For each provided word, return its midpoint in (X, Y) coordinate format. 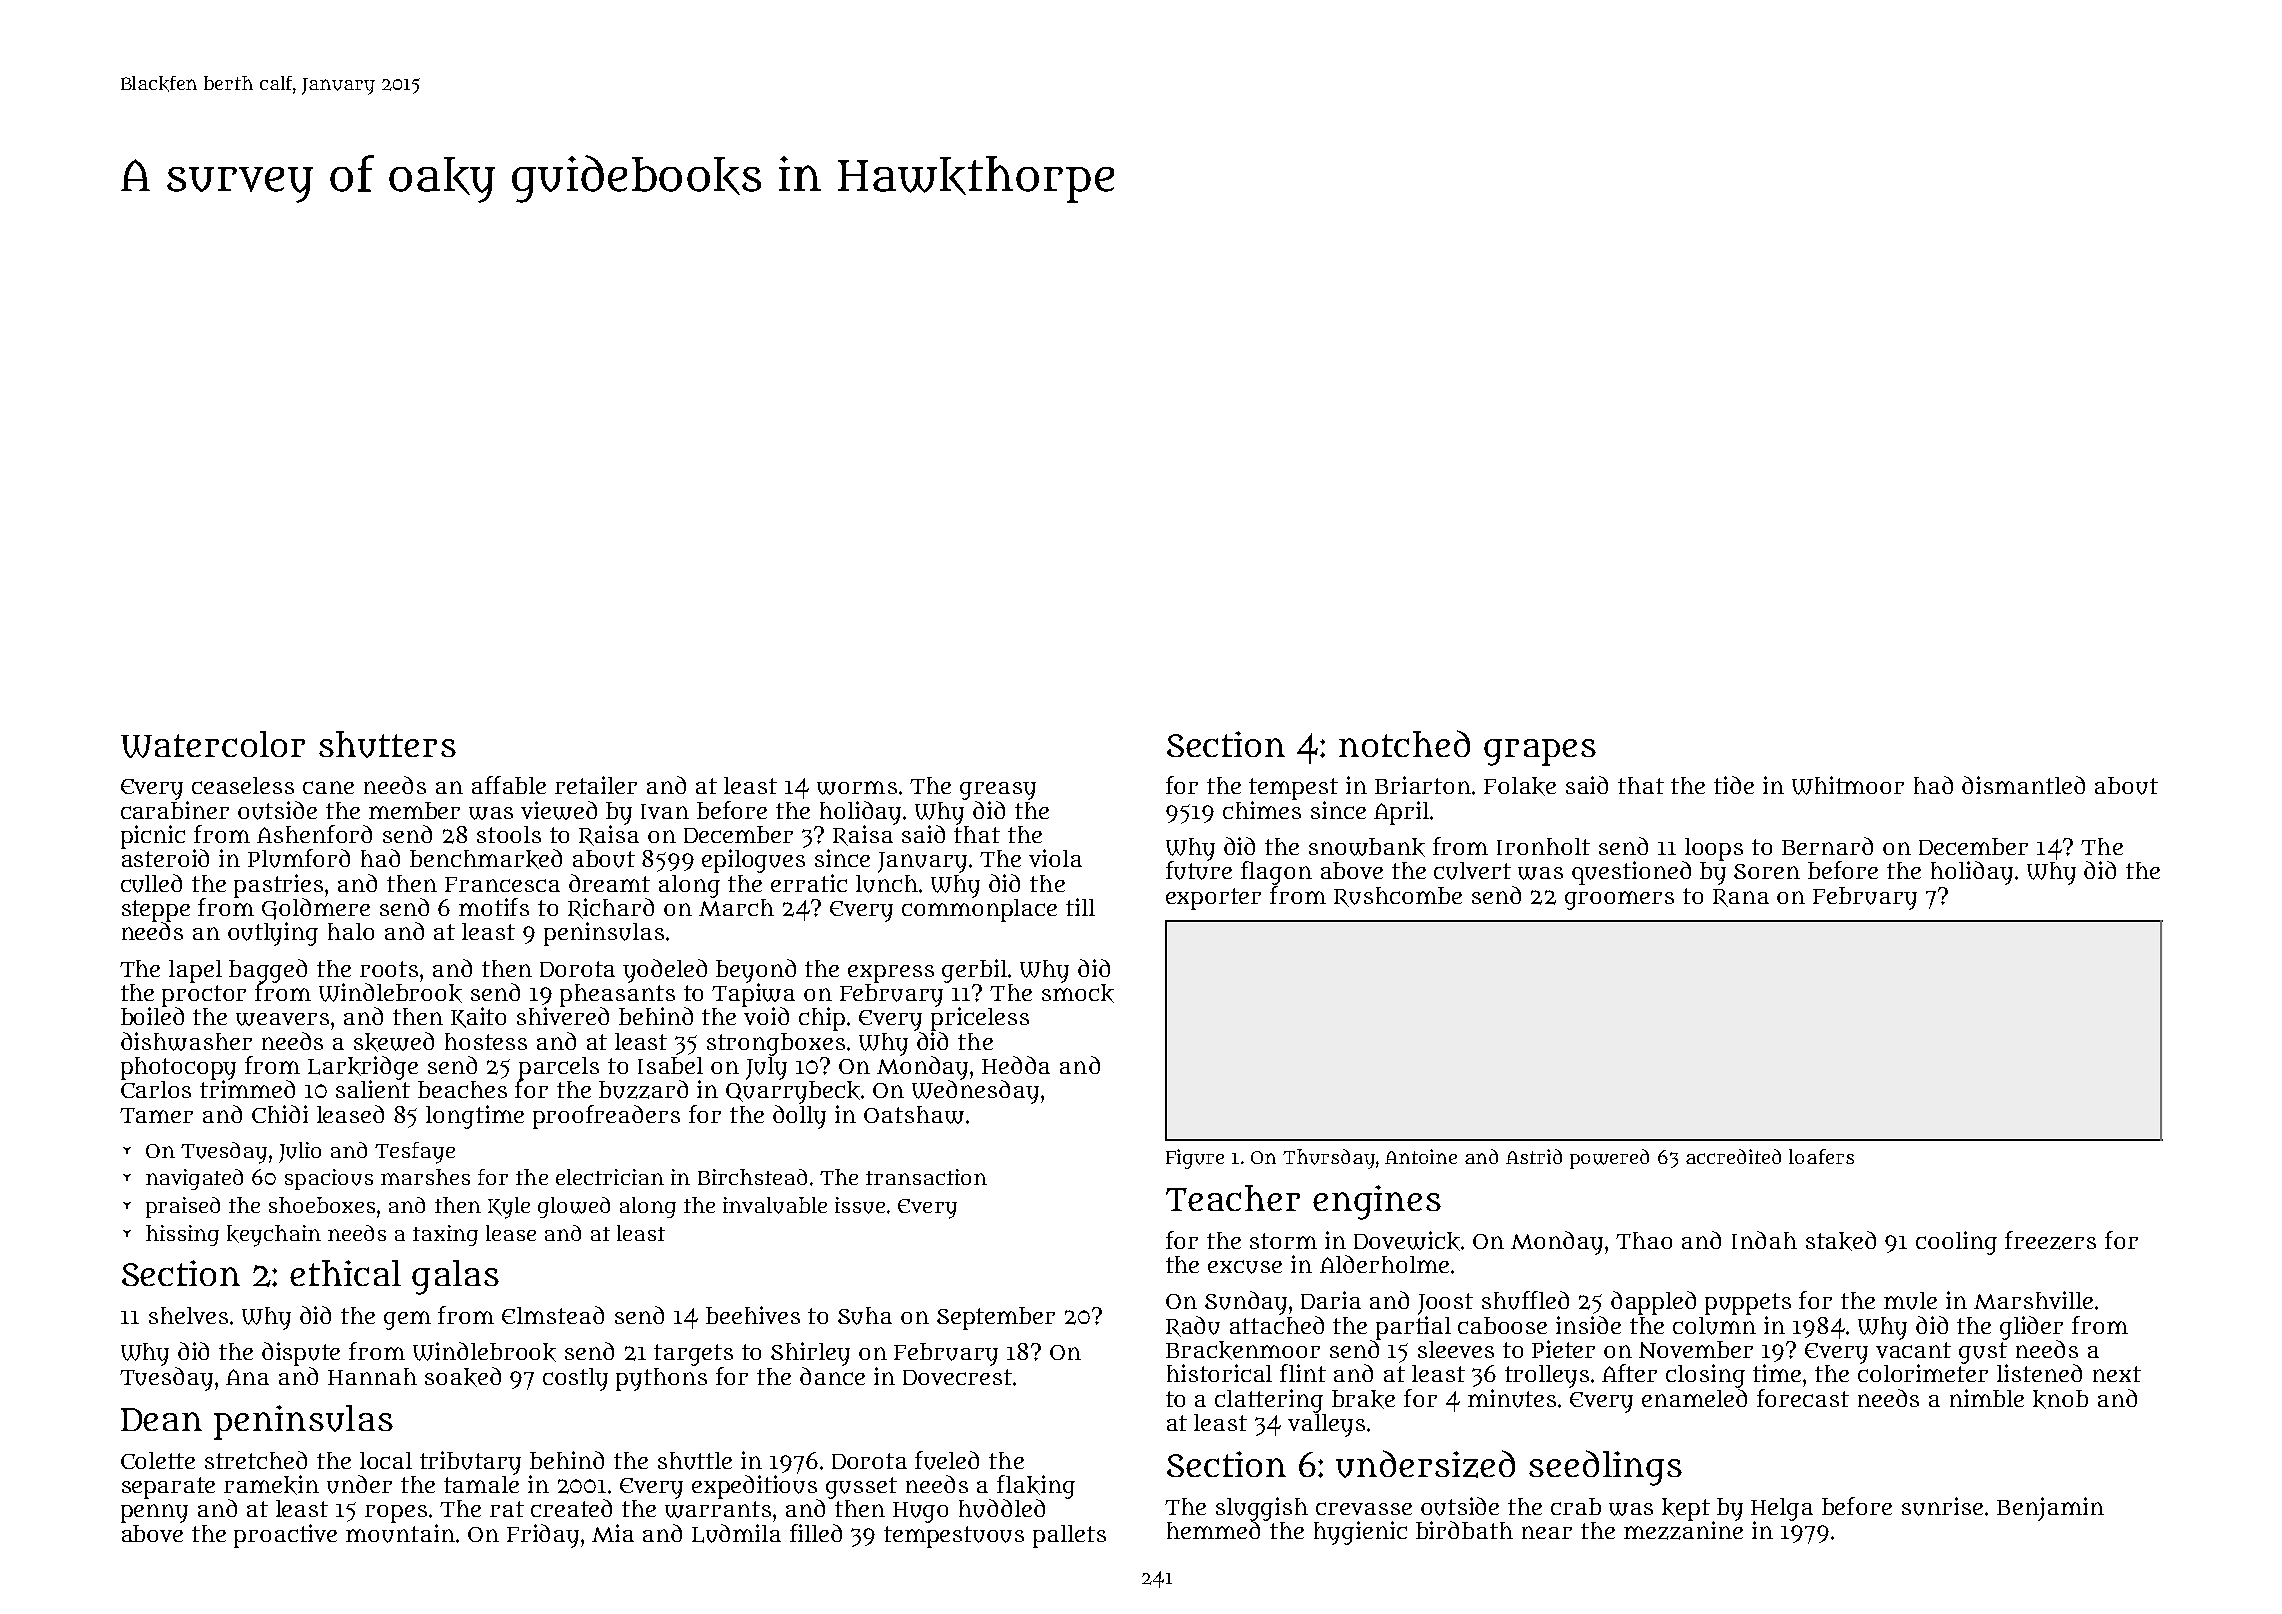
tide (1734, 785)
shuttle (695, 1461)
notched (1404, 743)
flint (1303, 1373)
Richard (611, 908)
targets (693, 1355)
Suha (865, 1316)
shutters (387, 744)
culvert (1472, 871)
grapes (1540, 752)
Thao (1644, 1240)
